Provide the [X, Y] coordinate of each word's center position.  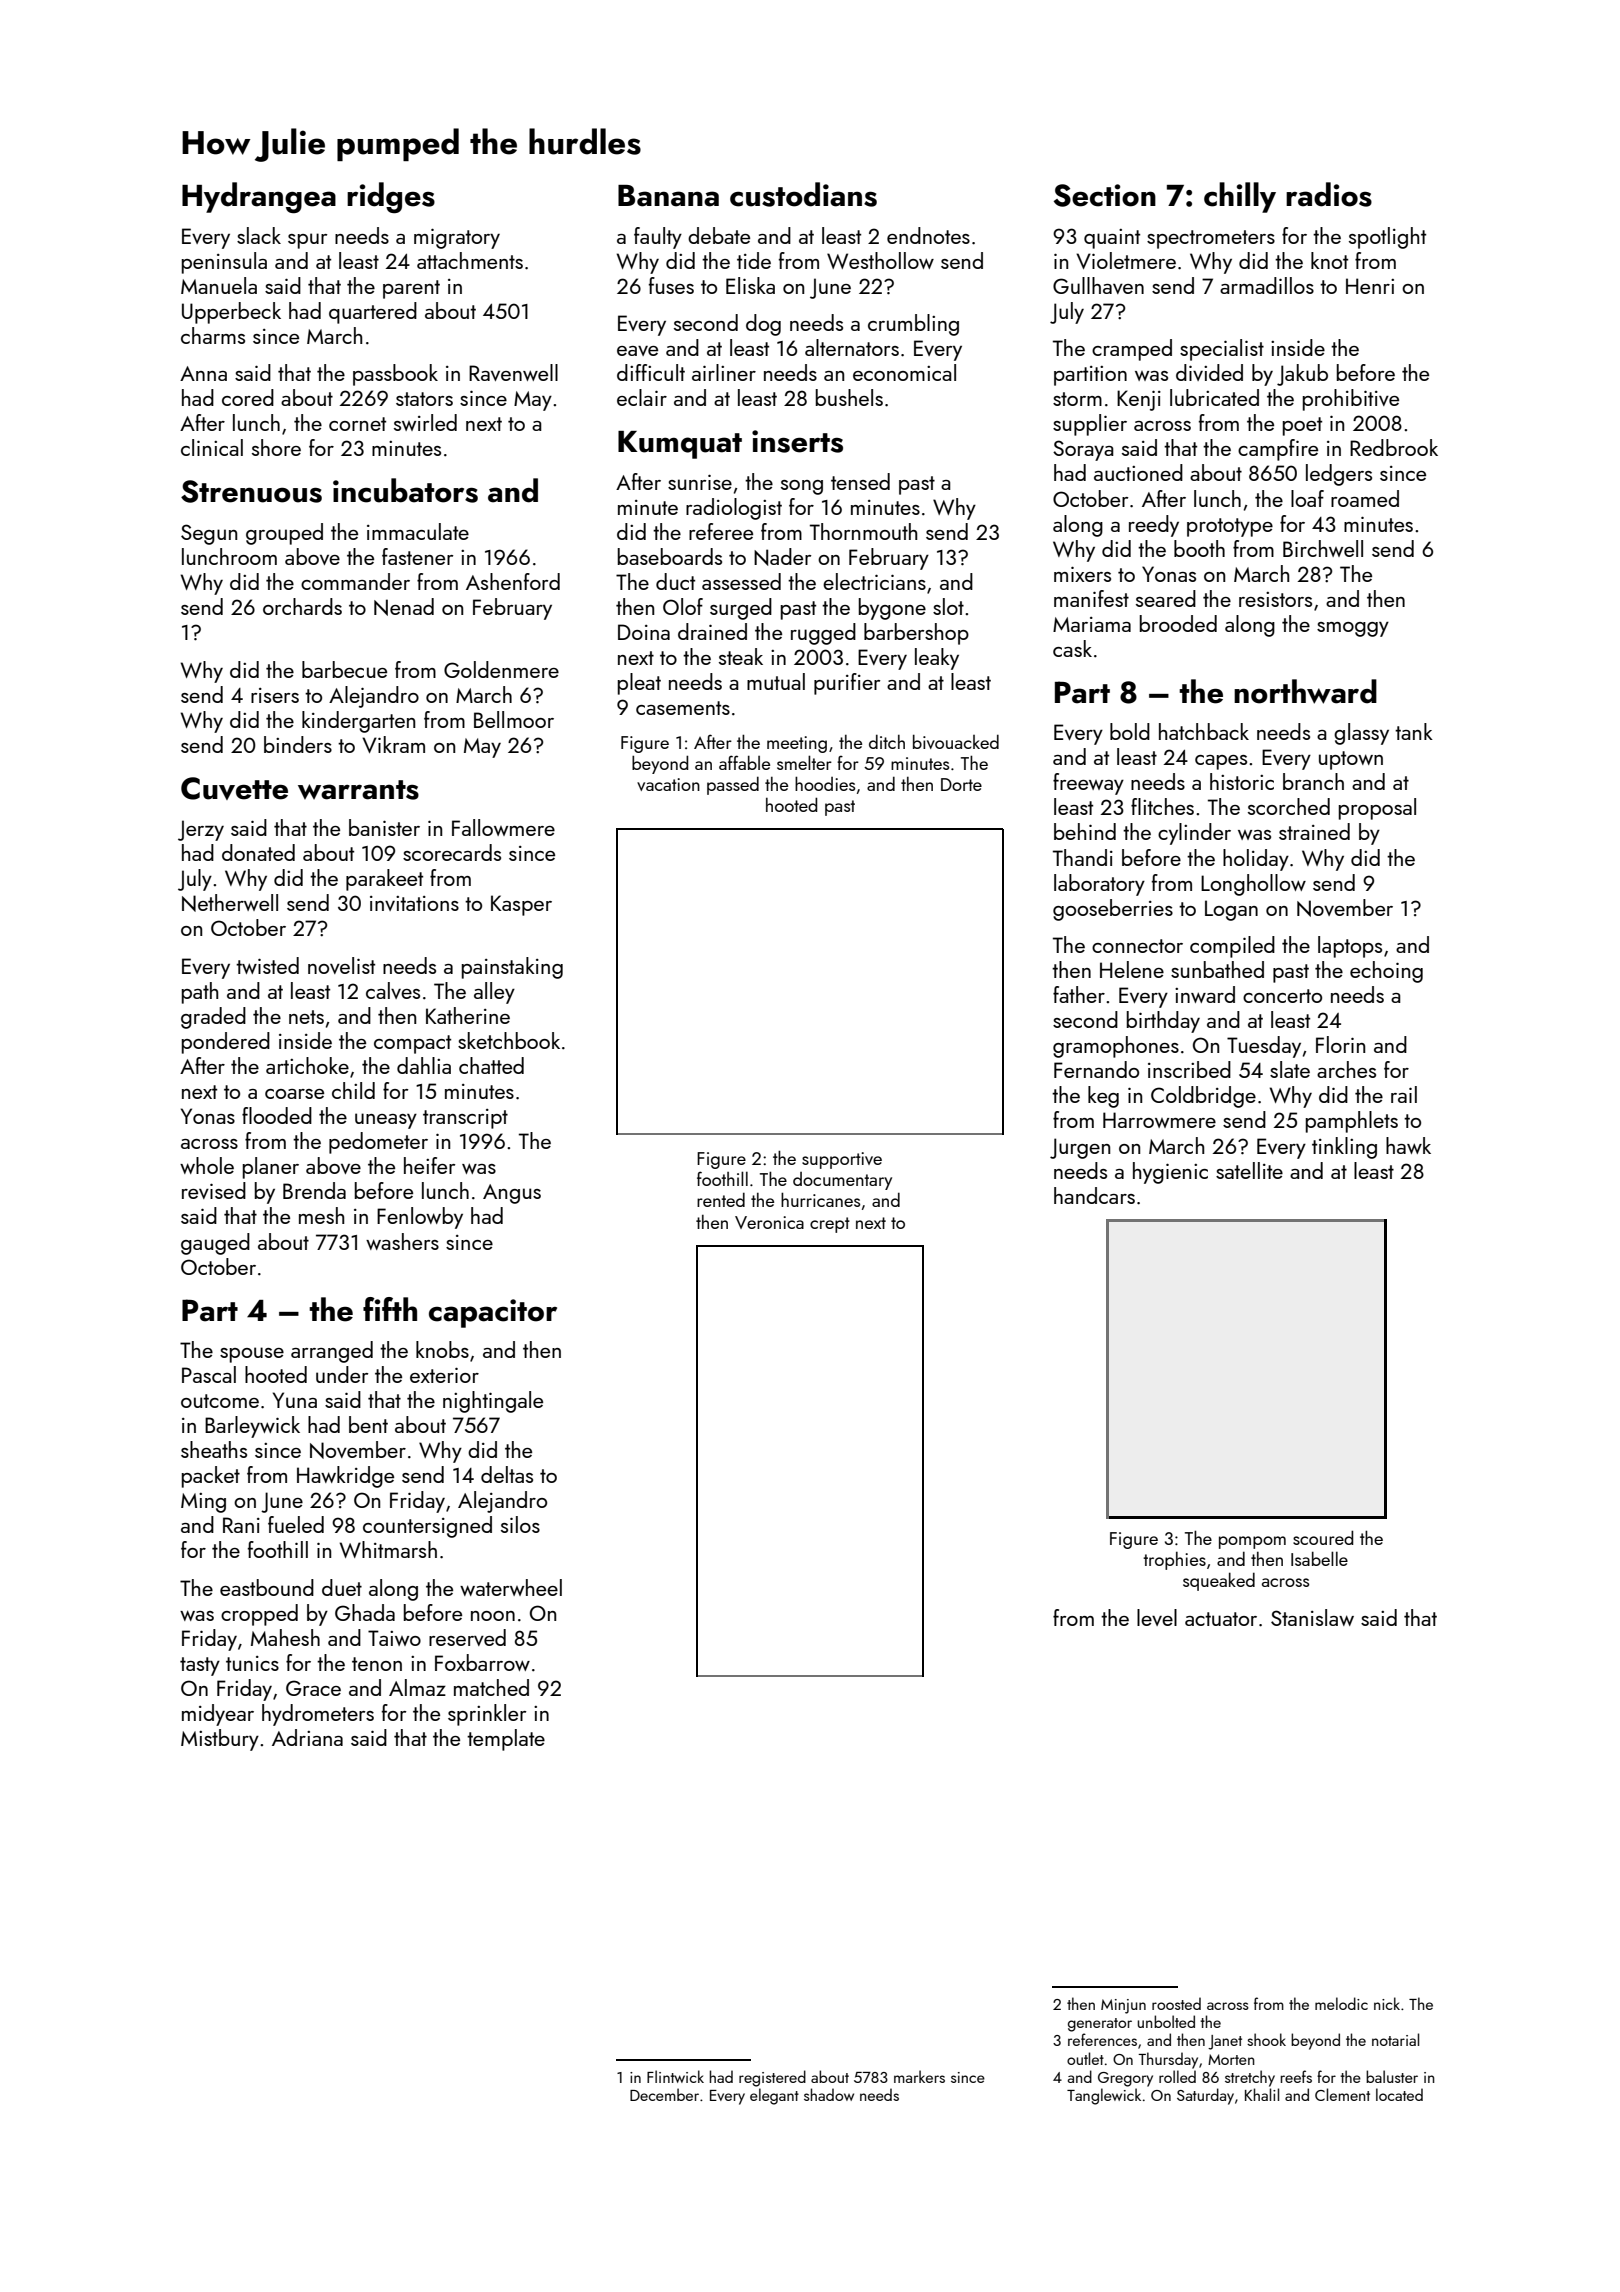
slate [1290, 1069]
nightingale [493, 1402]
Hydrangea [259, 197]
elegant [774, 2096]
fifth [390, 1309]
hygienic [1170, 1173]
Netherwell [230, 903]
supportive [842, 1160]
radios [1329, 194]
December [664, 2094]
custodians [803, 194]
